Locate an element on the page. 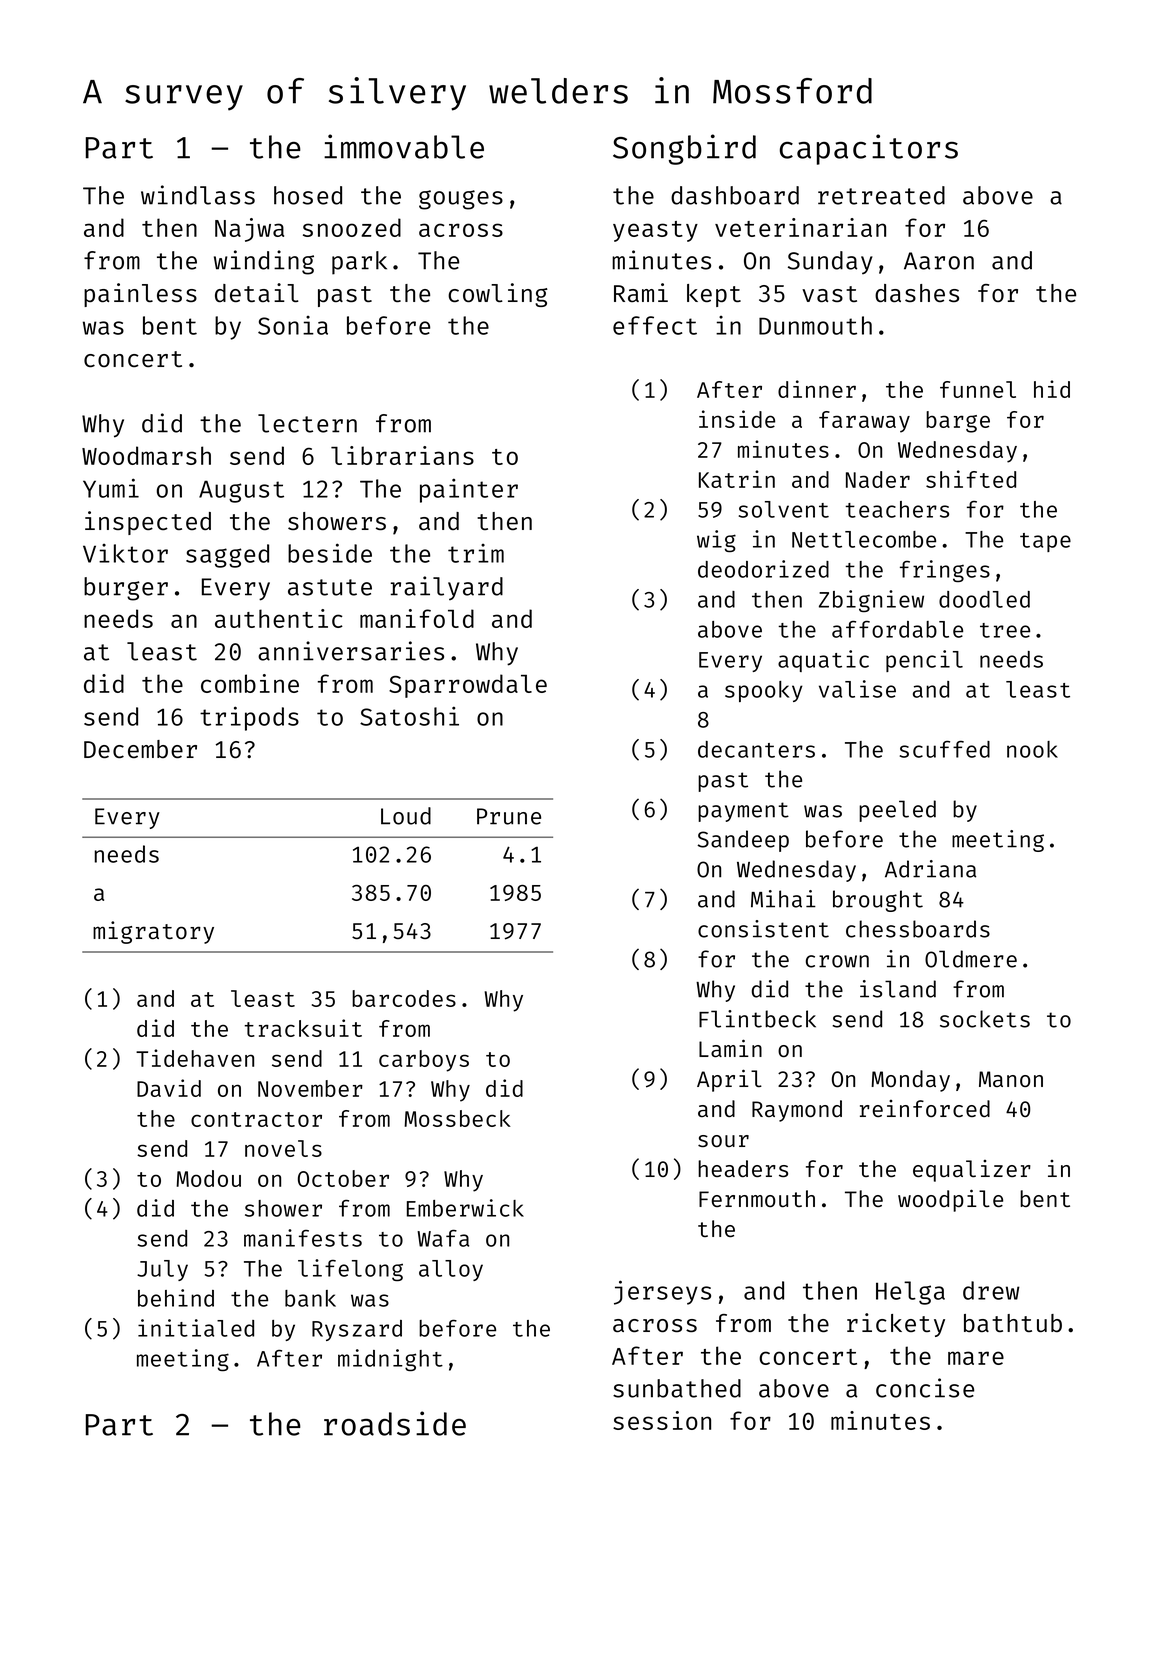 The width and height of the document is (1165, 1654). Lamin is located at coordinates (730, 1048).
